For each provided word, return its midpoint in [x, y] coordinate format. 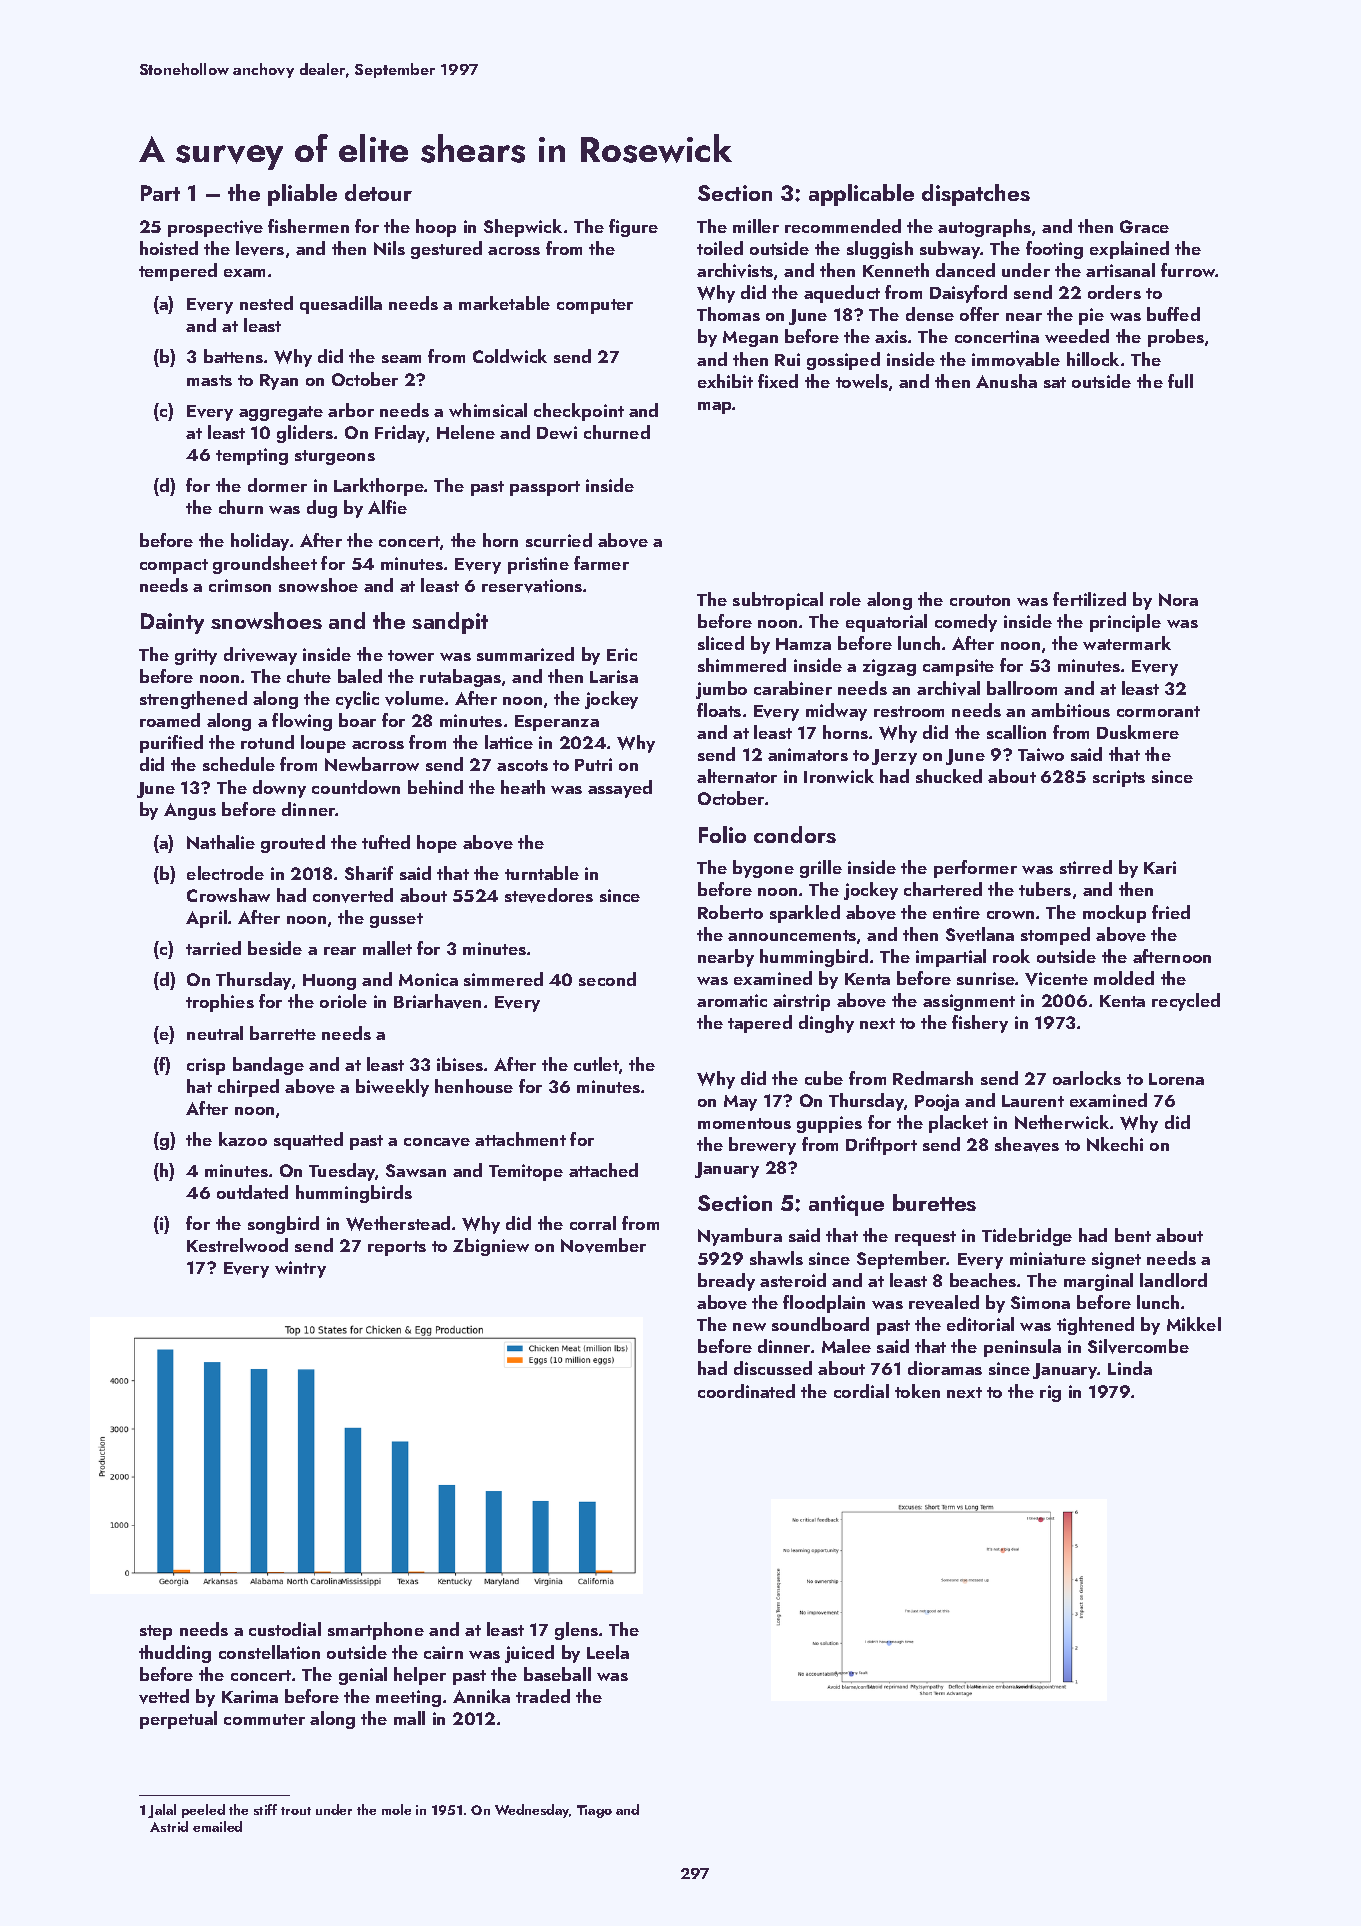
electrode [225, 873]
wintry [300, 1269]
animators [808, 754]
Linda [1130, 1368]
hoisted [169, 248]
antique [846, 1205]
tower [411, 655]
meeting [408, 1698]
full [1180, 381]
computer [595, 306]
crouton [980, 600]
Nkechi [1115, 1144]
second [607, 979]
